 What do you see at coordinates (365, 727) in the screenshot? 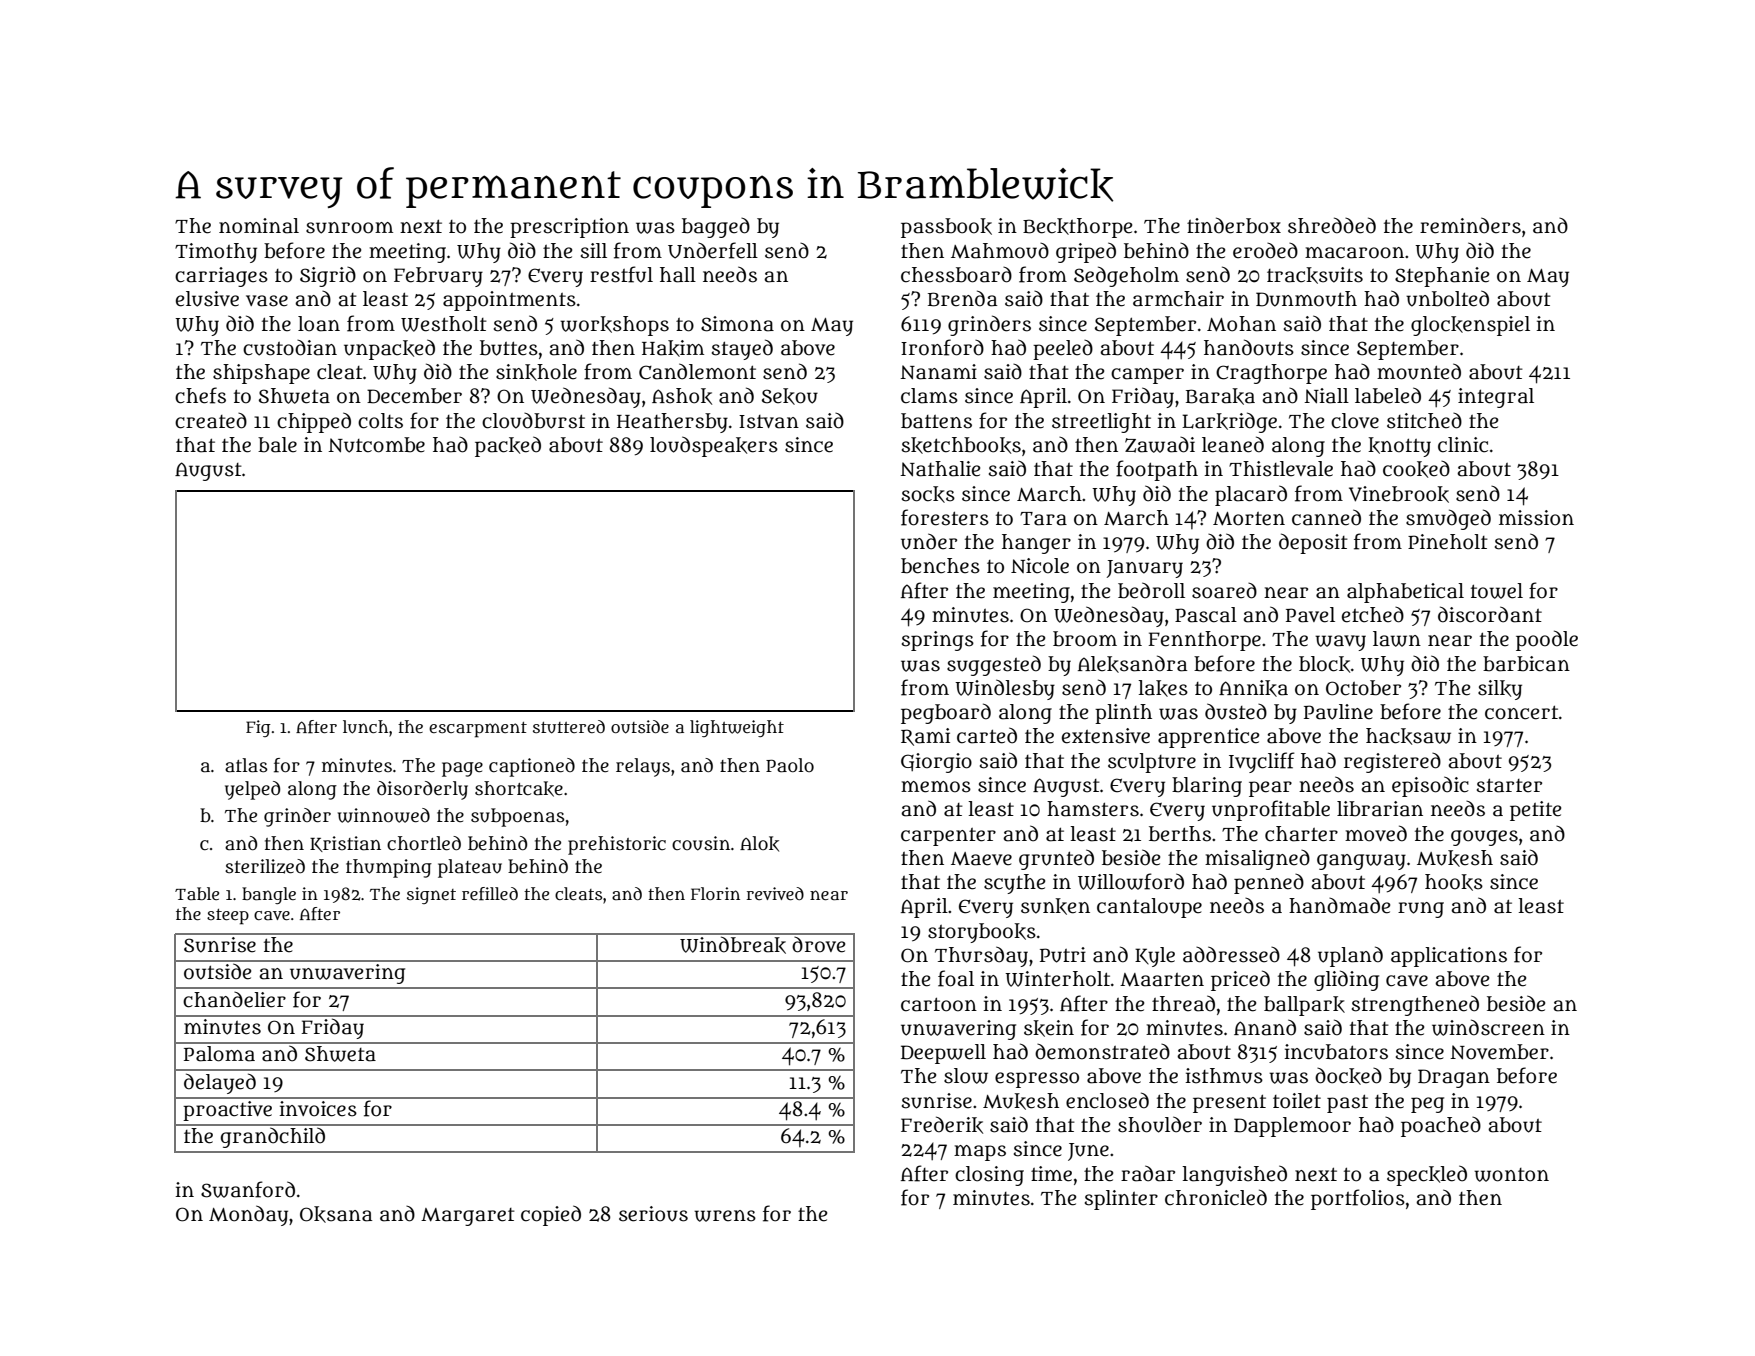
I see `lunch` at bounding box center [365, 727].
